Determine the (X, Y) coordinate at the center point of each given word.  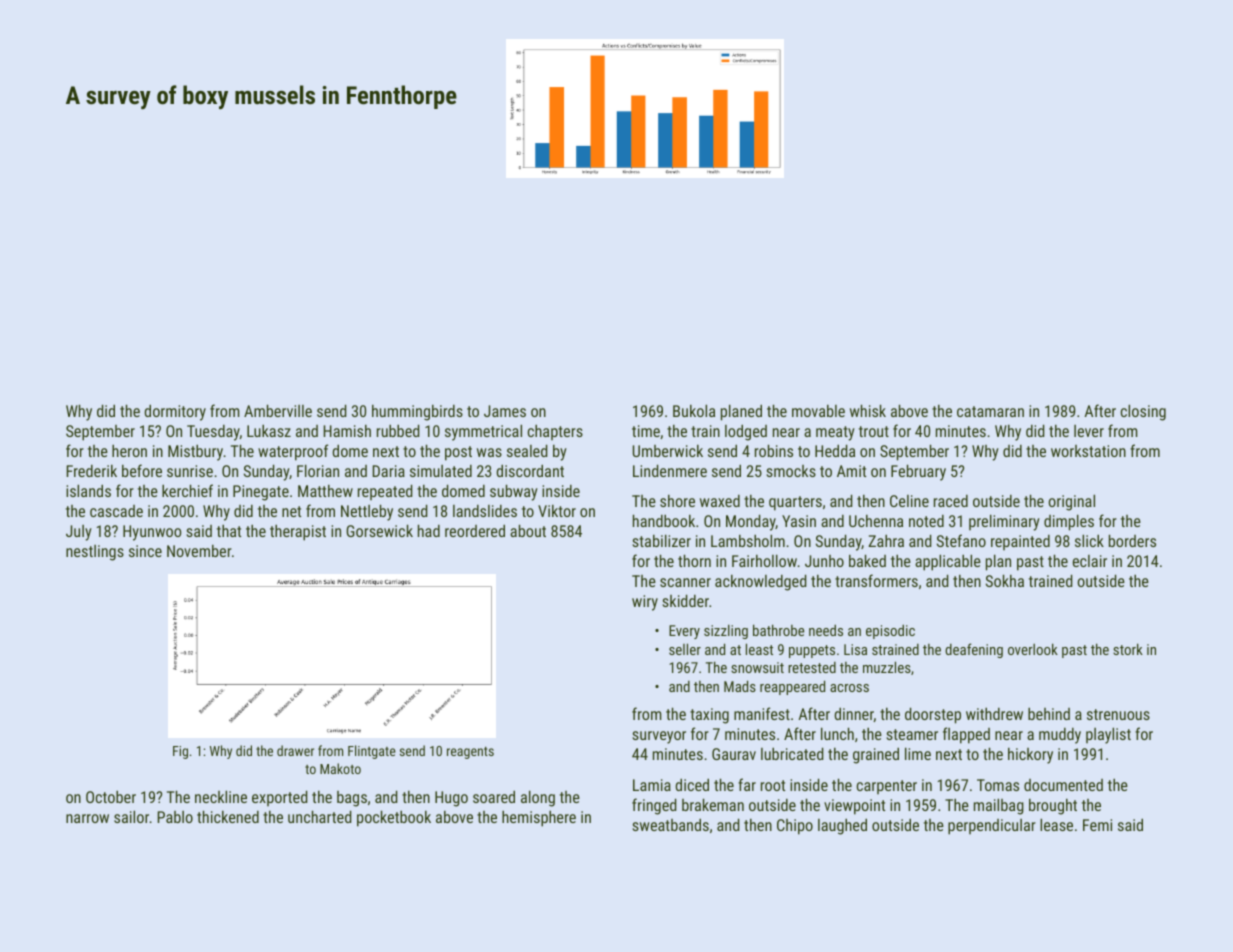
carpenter (887, 787)
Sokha (1005, 580)
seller (685, 649)
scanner (685, 582)
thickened (228, 816)
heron (129, 451)
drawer (295, 750)
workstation (1088, 451)
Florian (318, 470)
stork (1128, 649)
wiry (645, 603)
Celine (909, 501)
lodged (746, 433)
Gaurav (734, 754)
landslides (485, 511)
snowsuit (757, 667)
